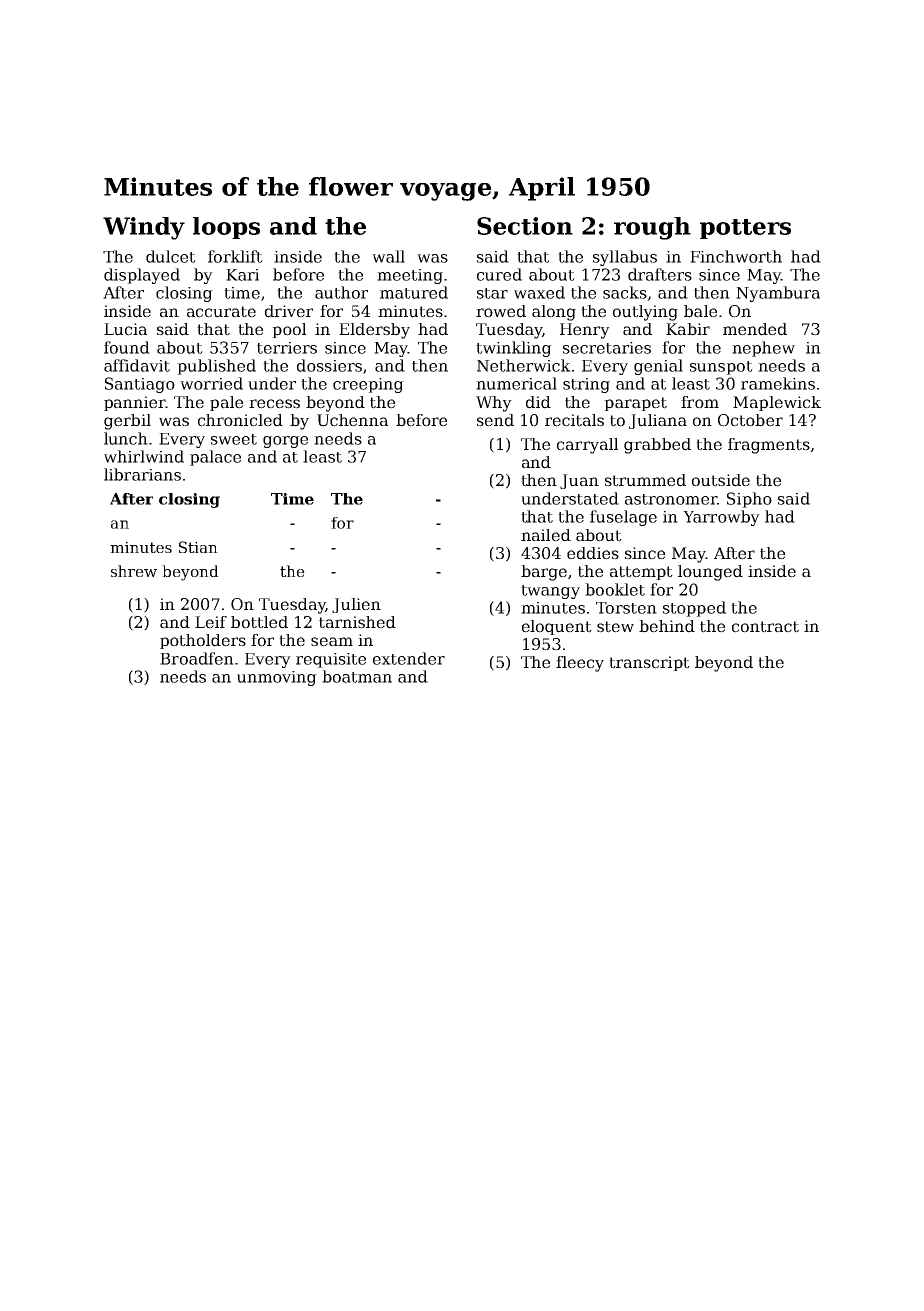  I want to click on gerbil, so click(127, 422).
